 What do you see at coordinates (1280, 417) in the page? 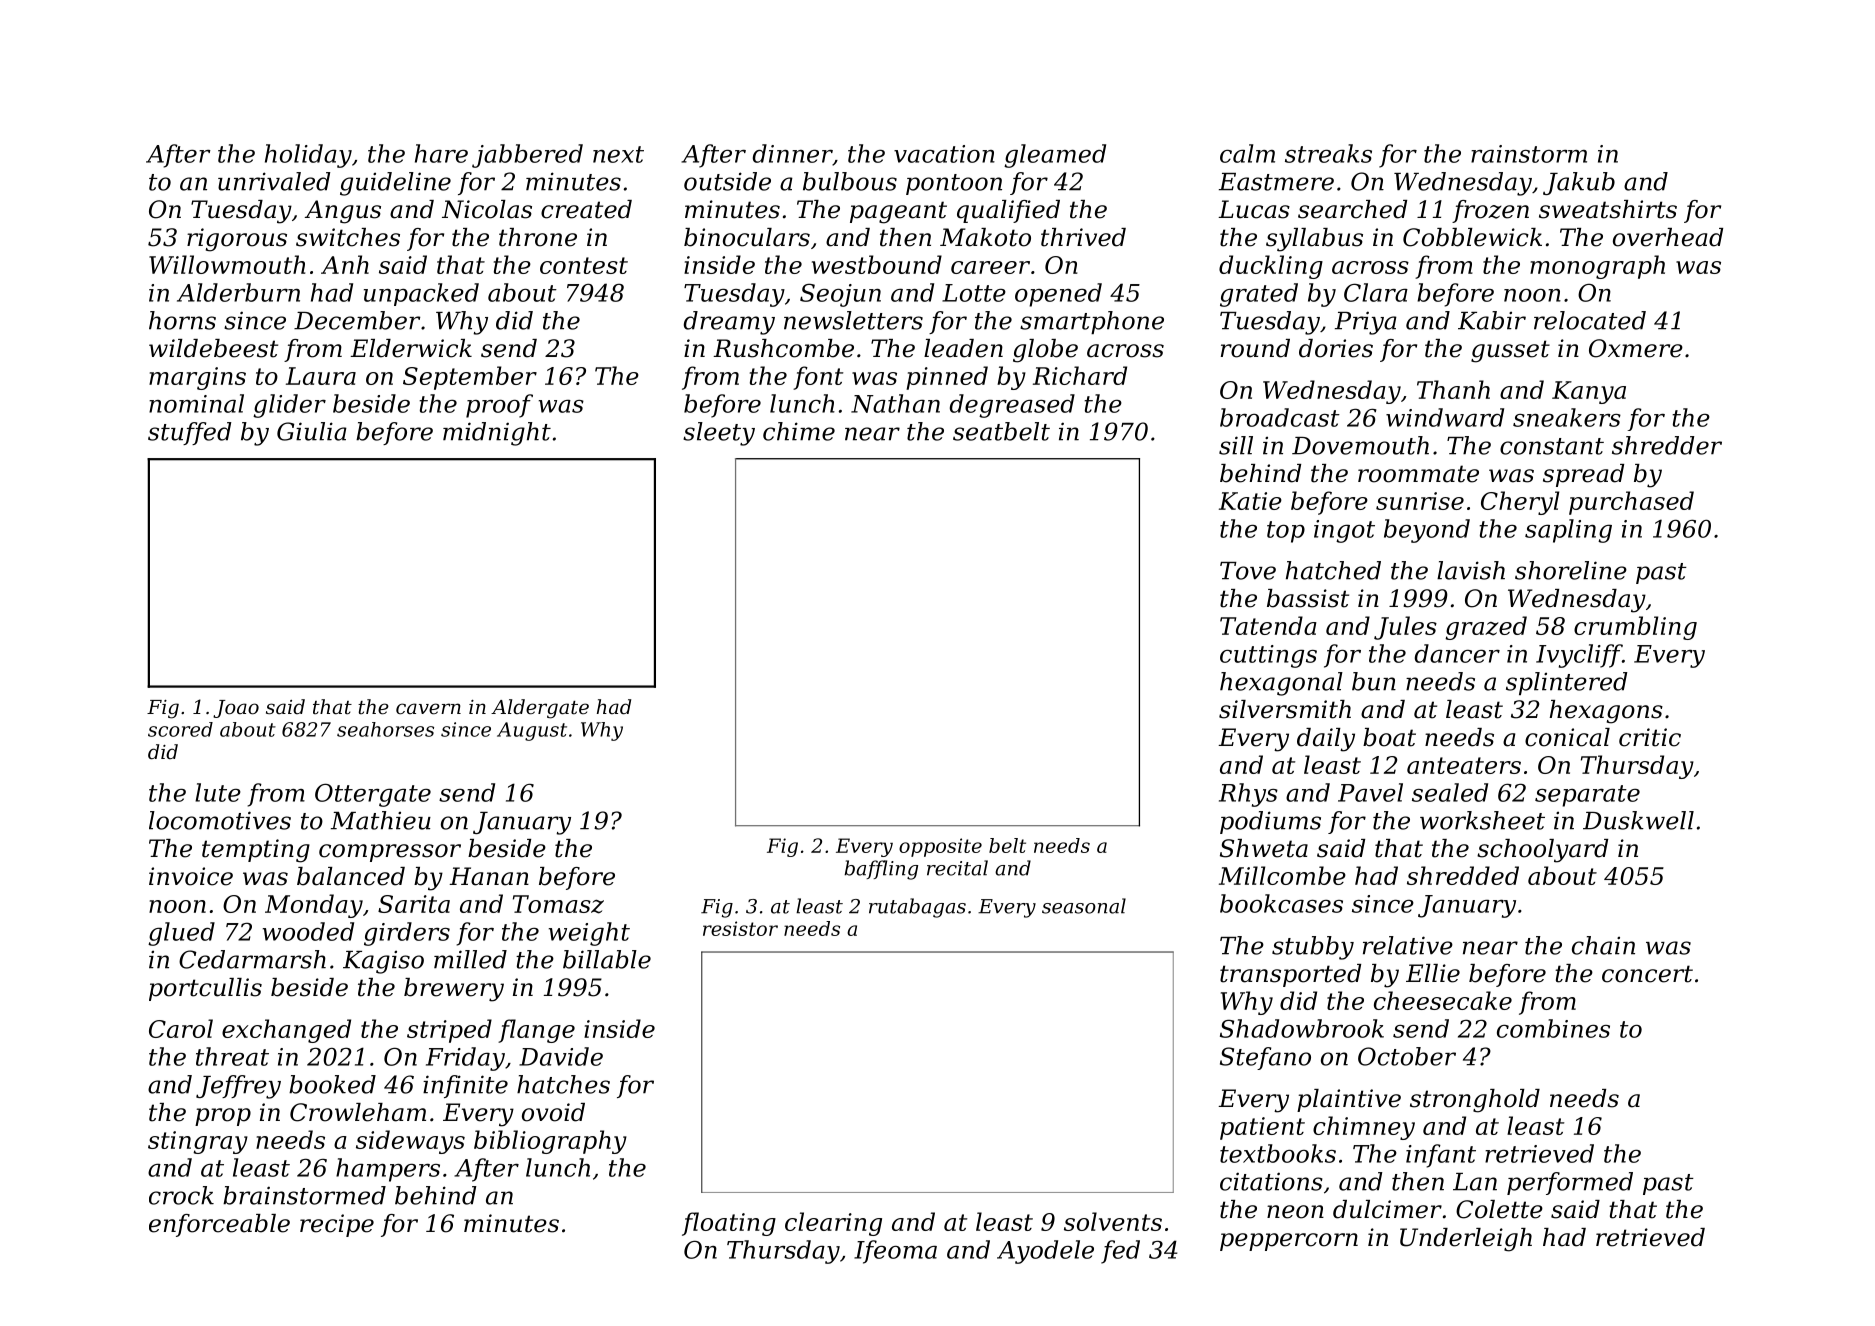
I see `broadcast` at bounding box center [1280, 417].
